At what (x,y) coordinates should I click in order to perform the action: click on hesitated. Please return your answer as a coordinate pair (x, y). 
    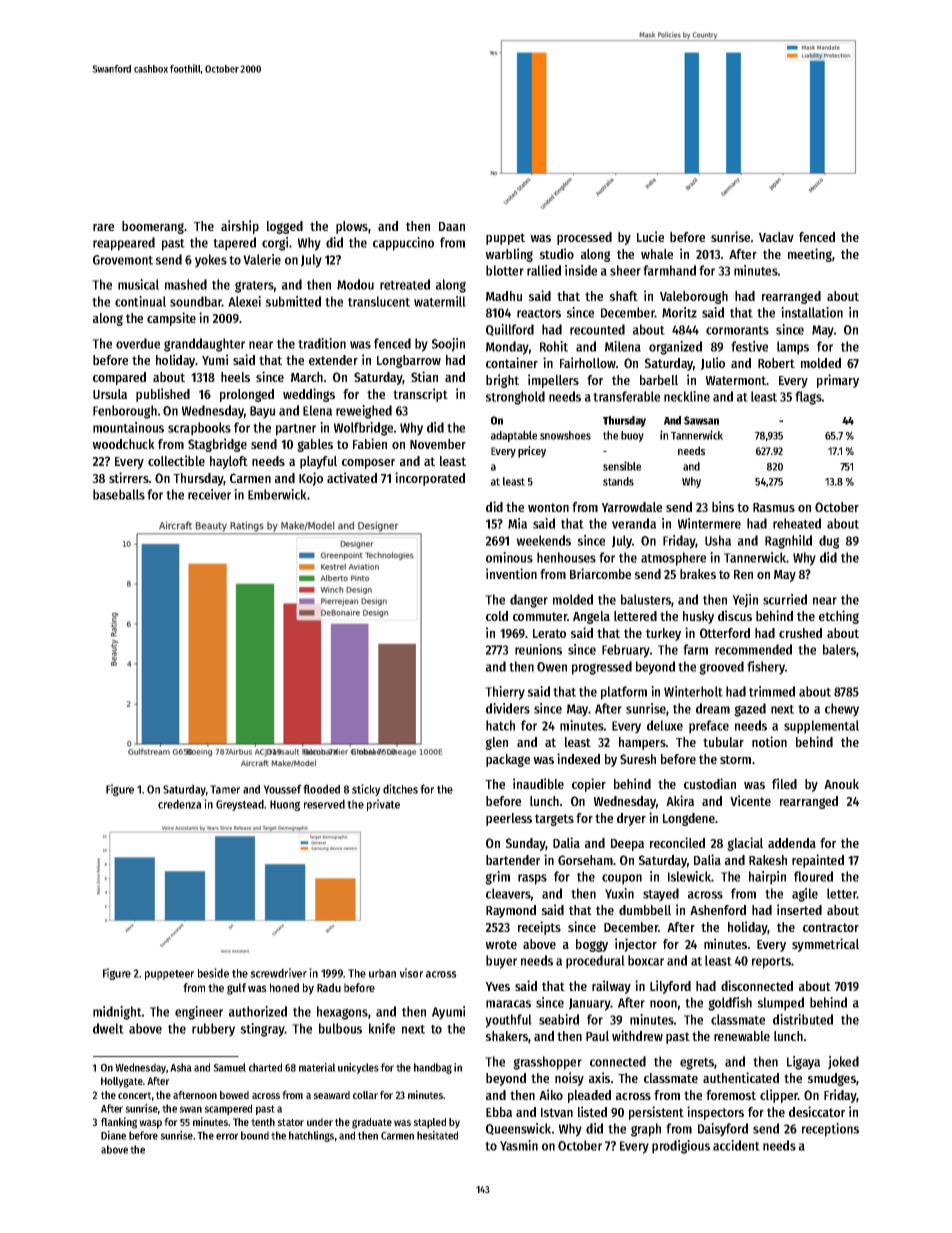
    Looking at the image, I should click on (437, 1135).
